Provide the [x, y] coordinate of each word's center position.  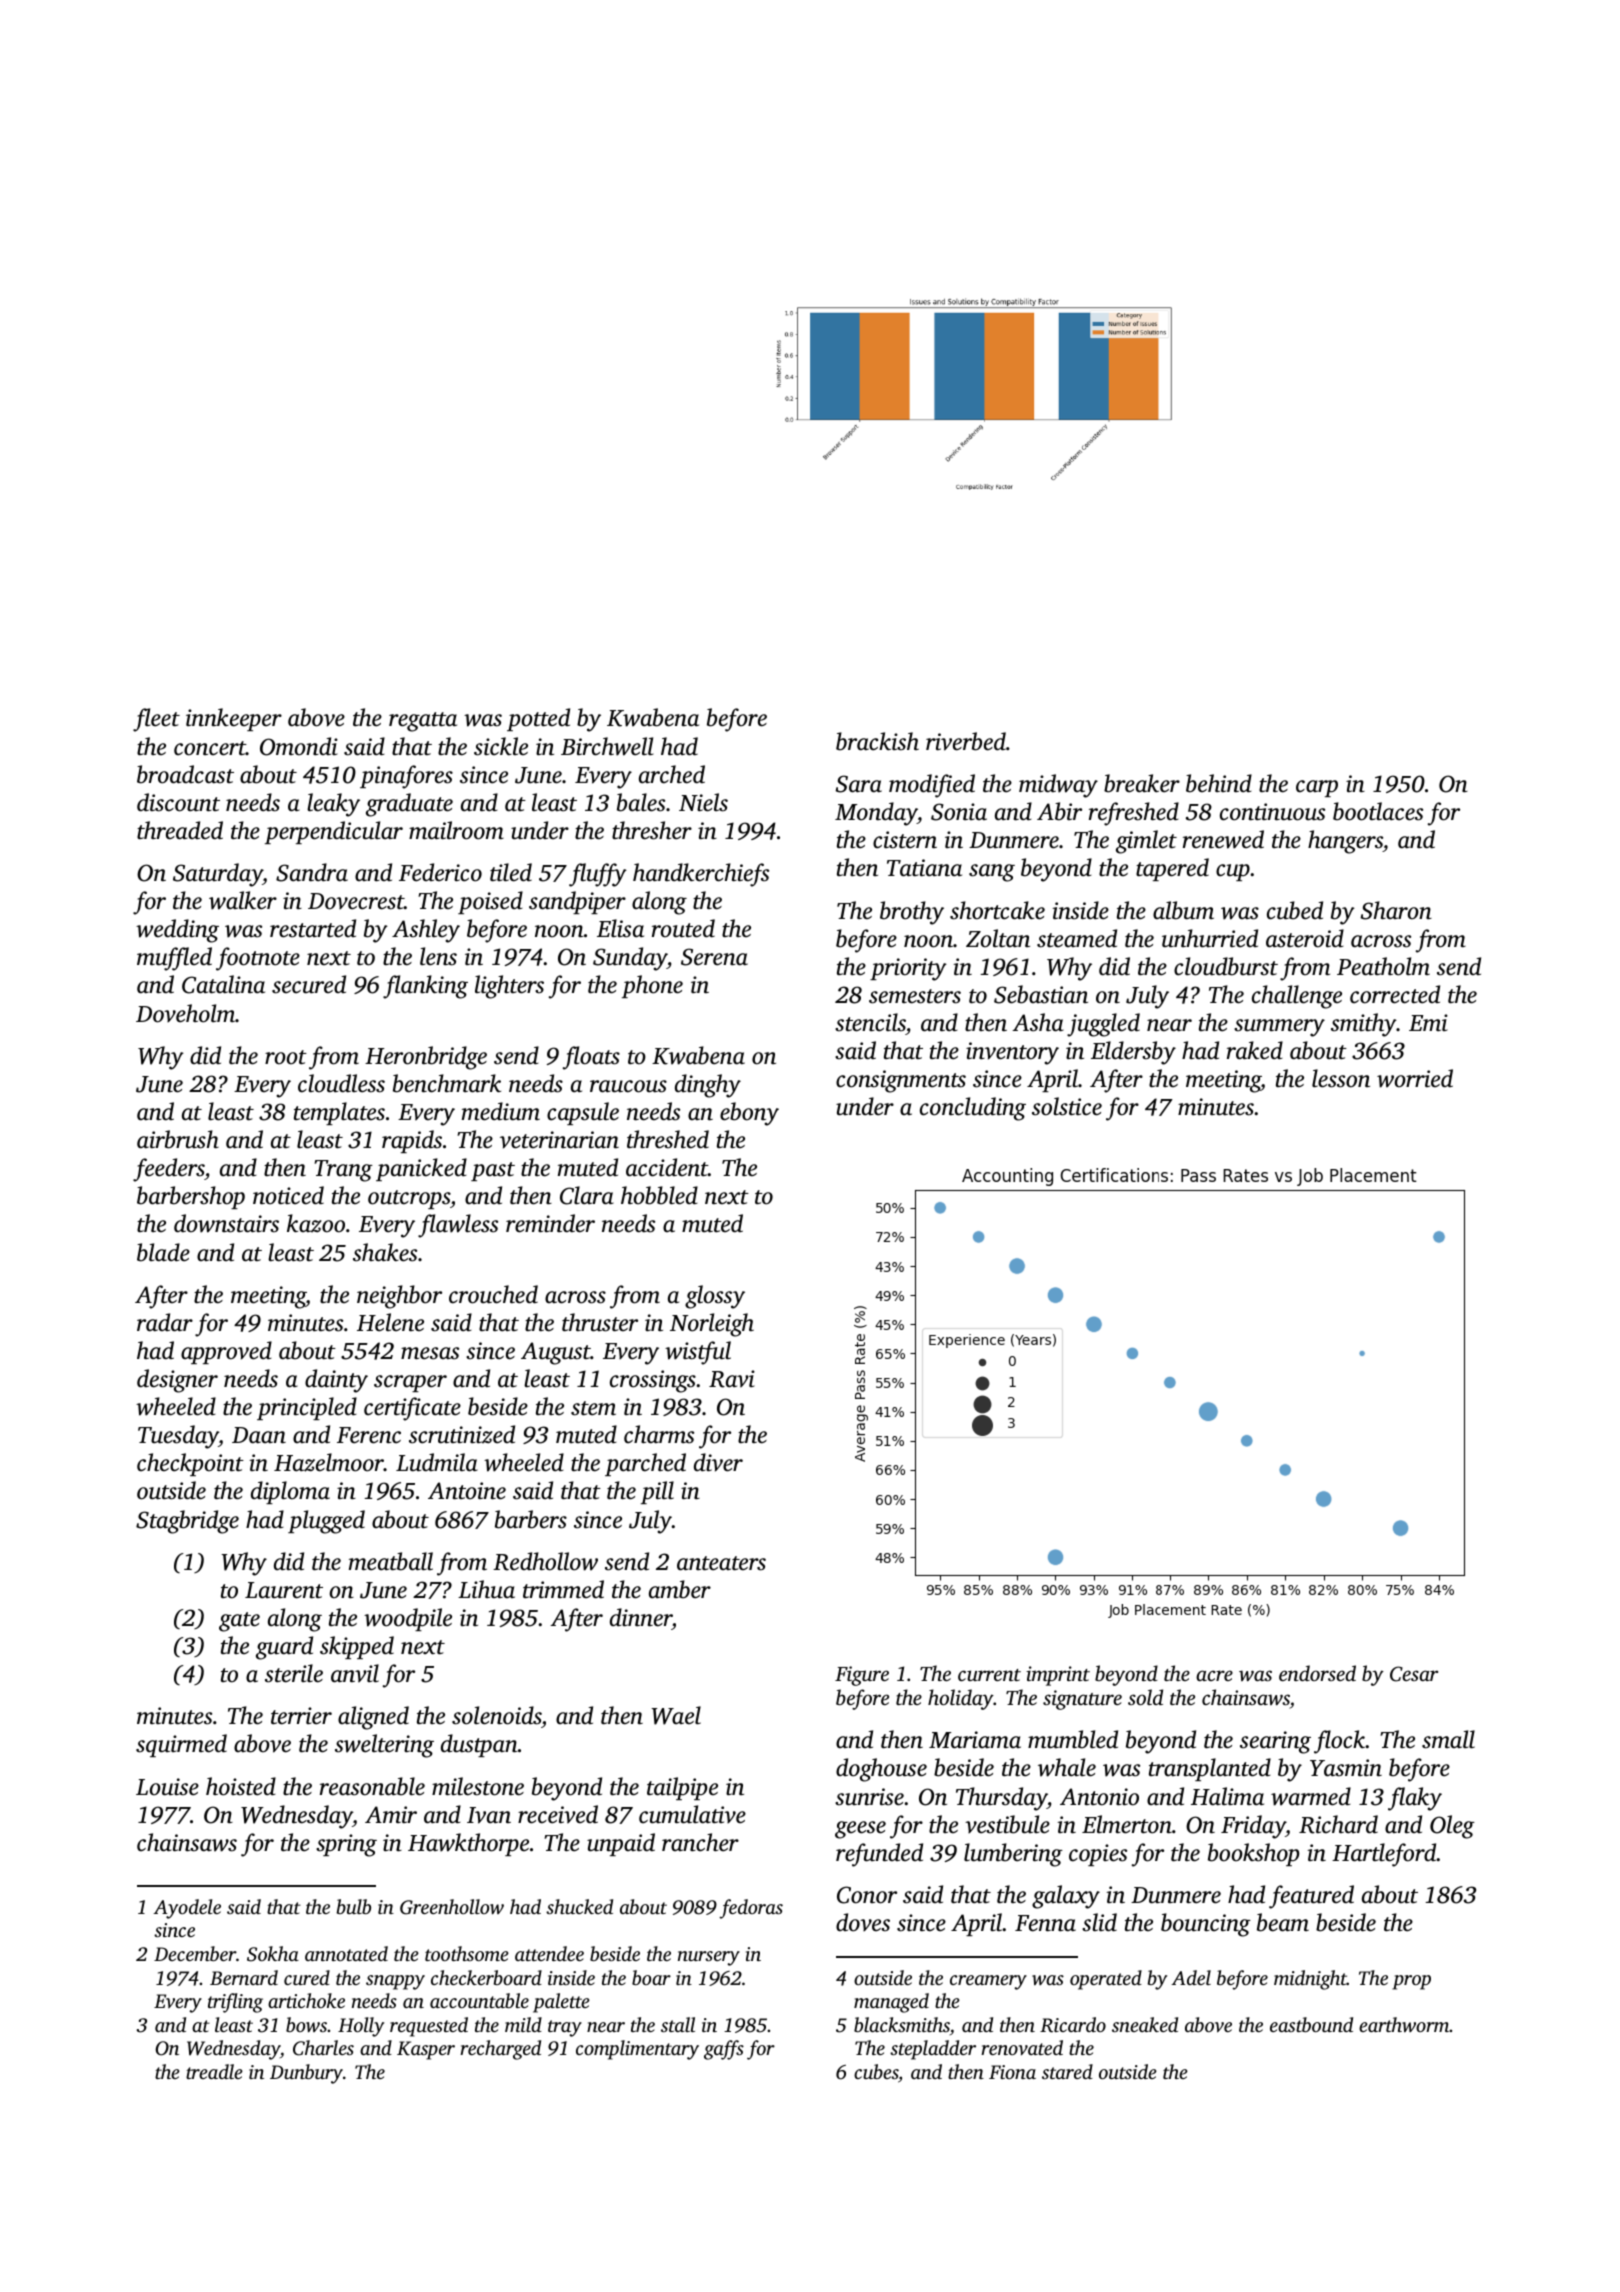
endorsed [1317, 1673]
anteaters [721, 1563]
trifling [235, 2003]
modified [932, 786]
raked [1255, 1050]
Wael [676, 1715]
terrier [301, 1716]
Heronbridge [426, 1058]
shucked [579, 1906]
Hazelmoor [329, 1462]
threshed [668, 1139]
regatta [423, 722]
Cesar [1414, 1674]
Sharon [1396, 910]
